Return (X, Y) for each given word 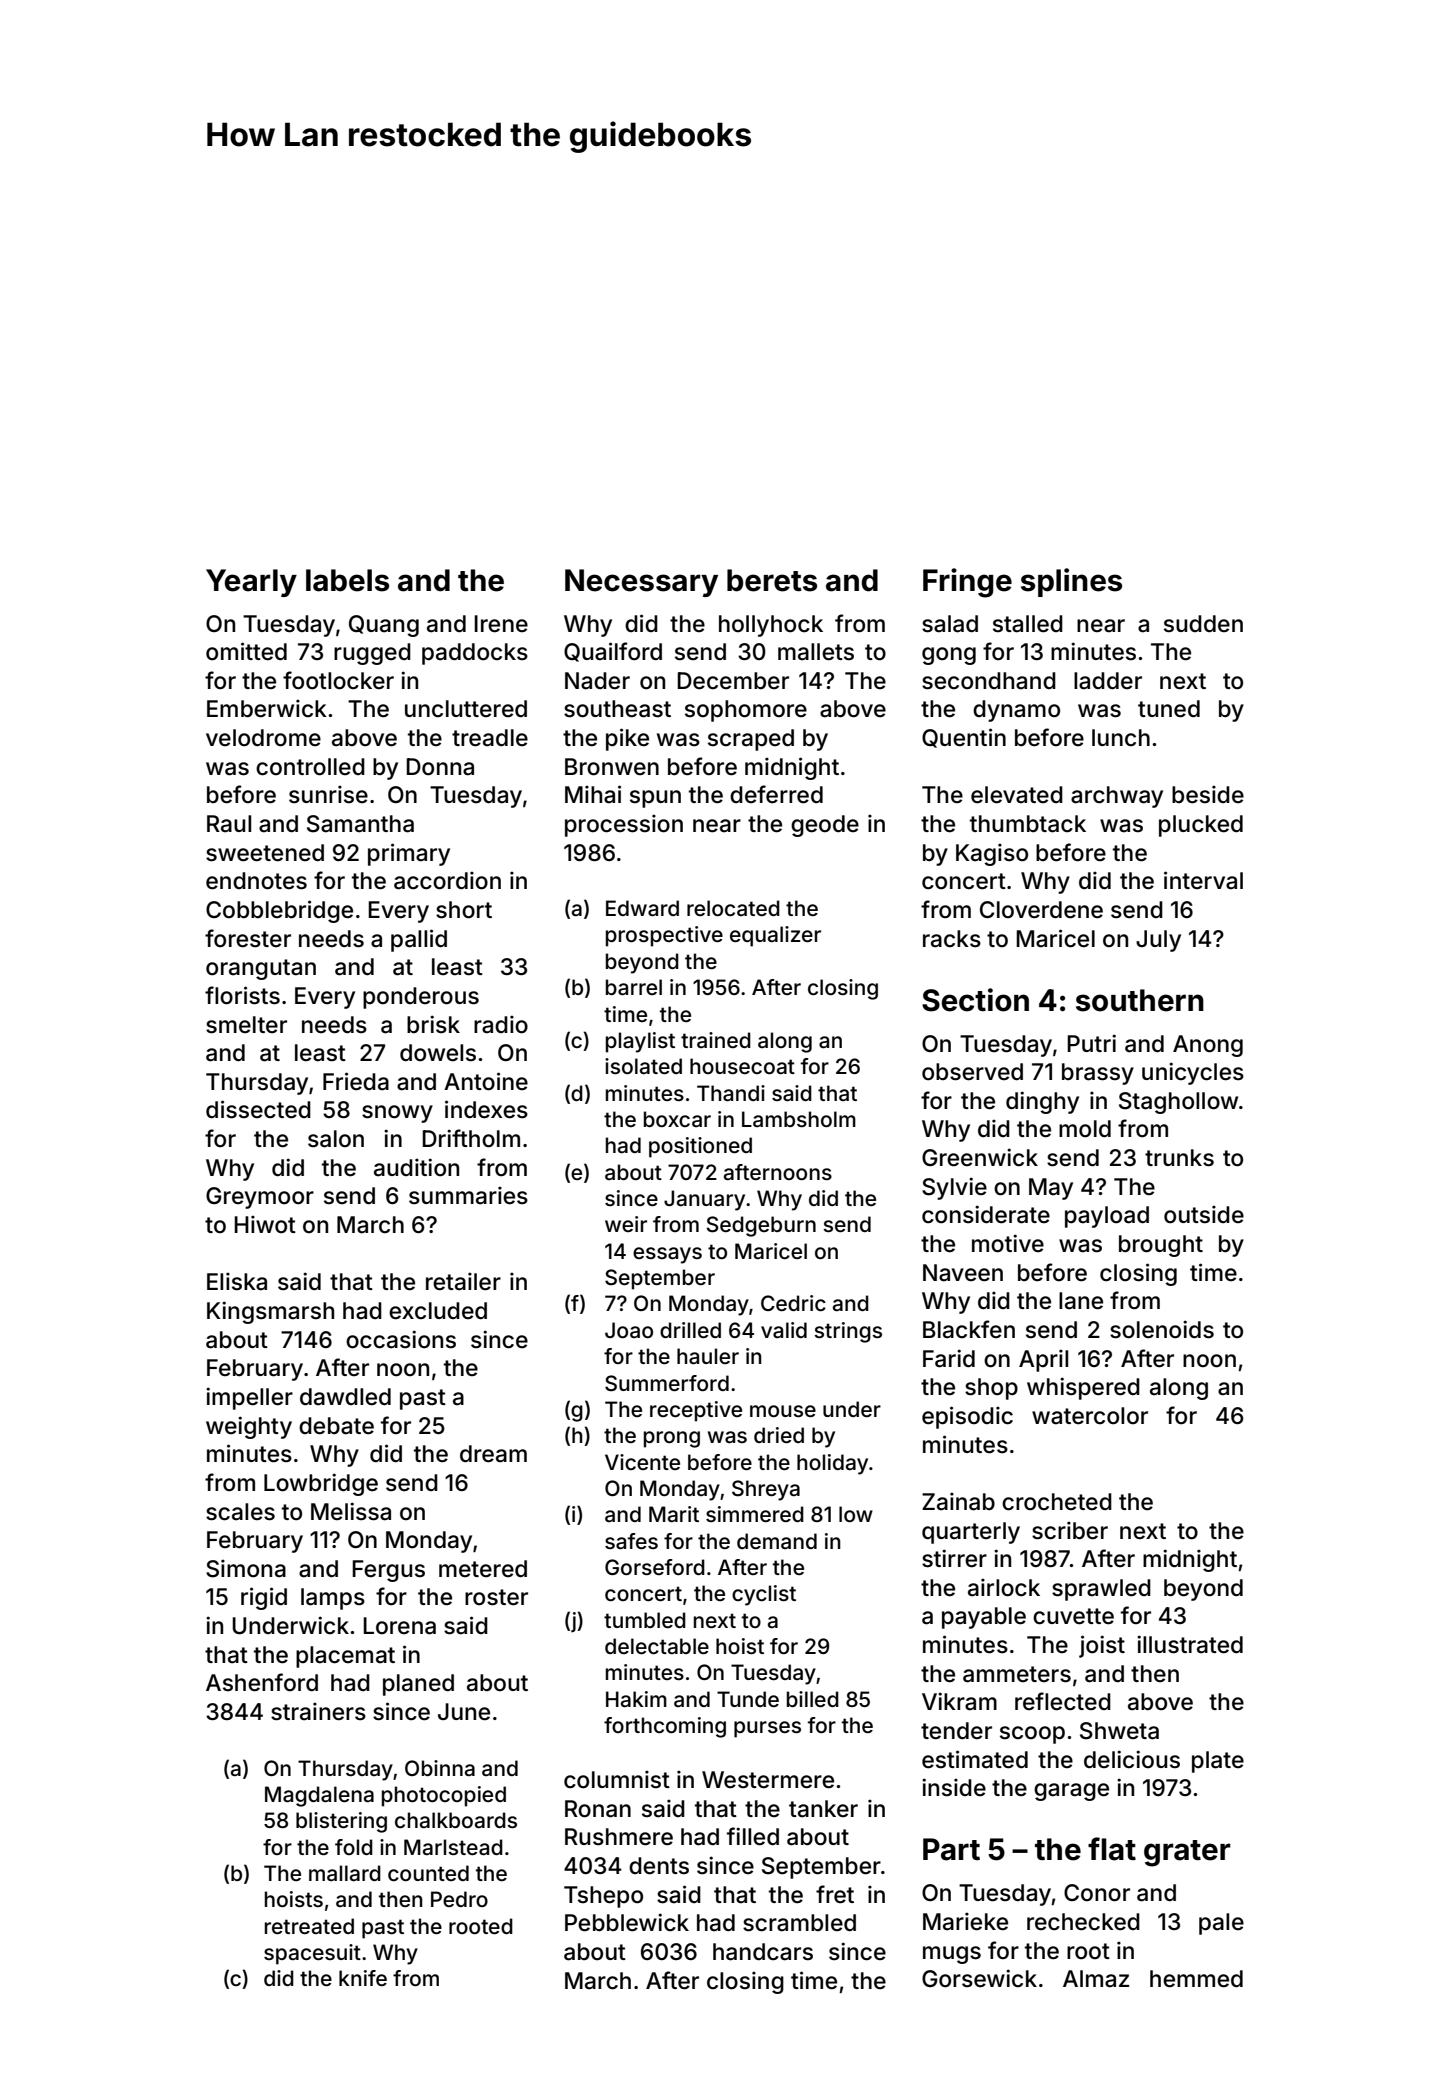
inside (954, 1787)
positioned (700, 1147)
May (1051, 1189)
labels (347, 580)
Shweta (1119, 1731)
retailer (463, 1281)
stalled (1028, 624)
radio (501, 1024)
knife (363, 1978)
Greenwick (980, 1157)
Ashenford (262, 1682)
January (704, 1200)
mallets (816, 652)
